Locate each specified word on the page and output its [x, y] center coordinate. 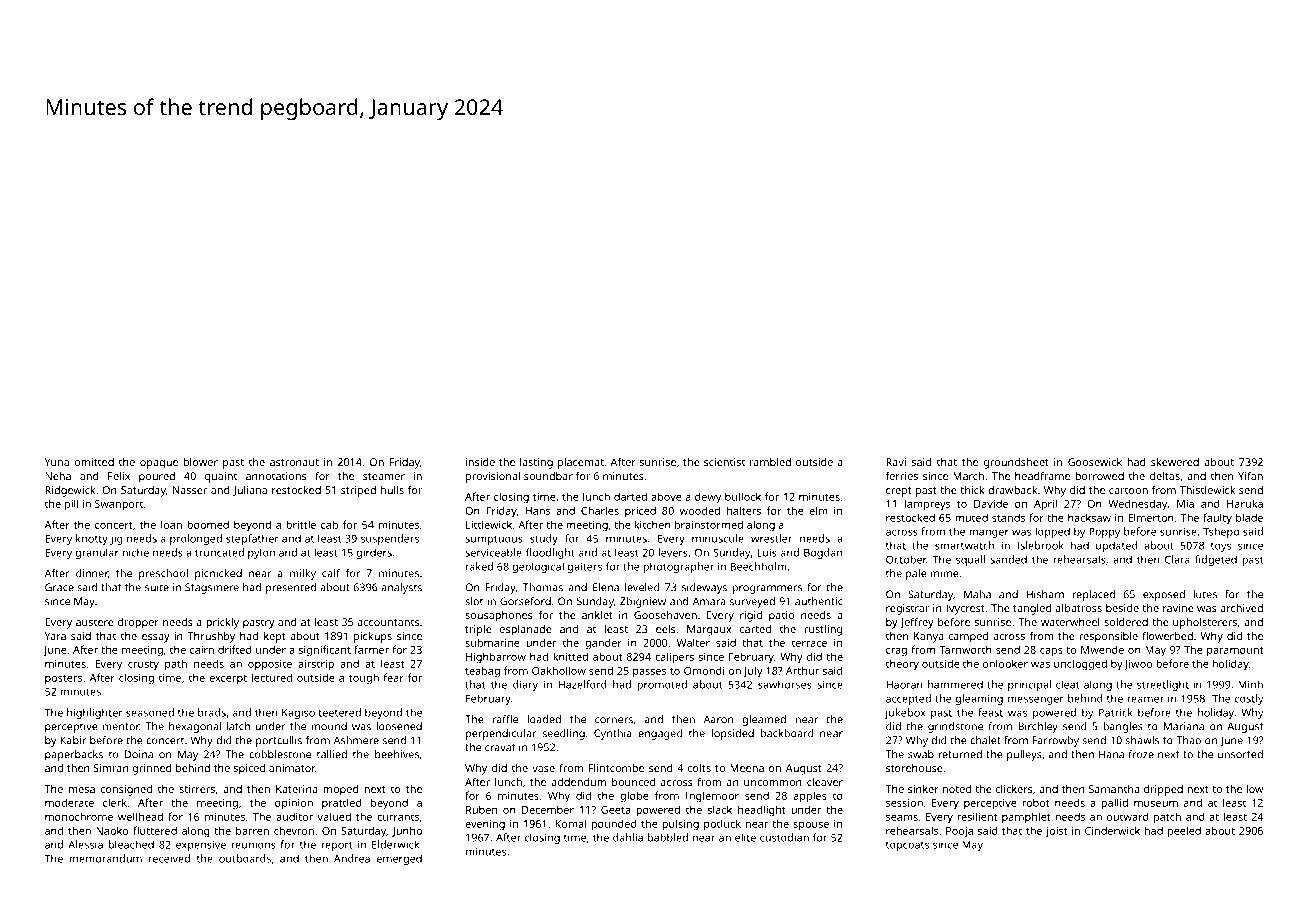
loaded [544, 719]
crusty [143, 666]
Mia [1185, 504]
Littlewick [489, 524]
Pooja [959, 832]
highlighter [94, 713]
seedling [564, 734]
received [169, 858]
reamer [1145, 699]
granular [97, 553]
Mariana [1184, 726]
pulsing [680, 825]
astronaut [294, 462]
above [666, 496]
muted [971, 517]
